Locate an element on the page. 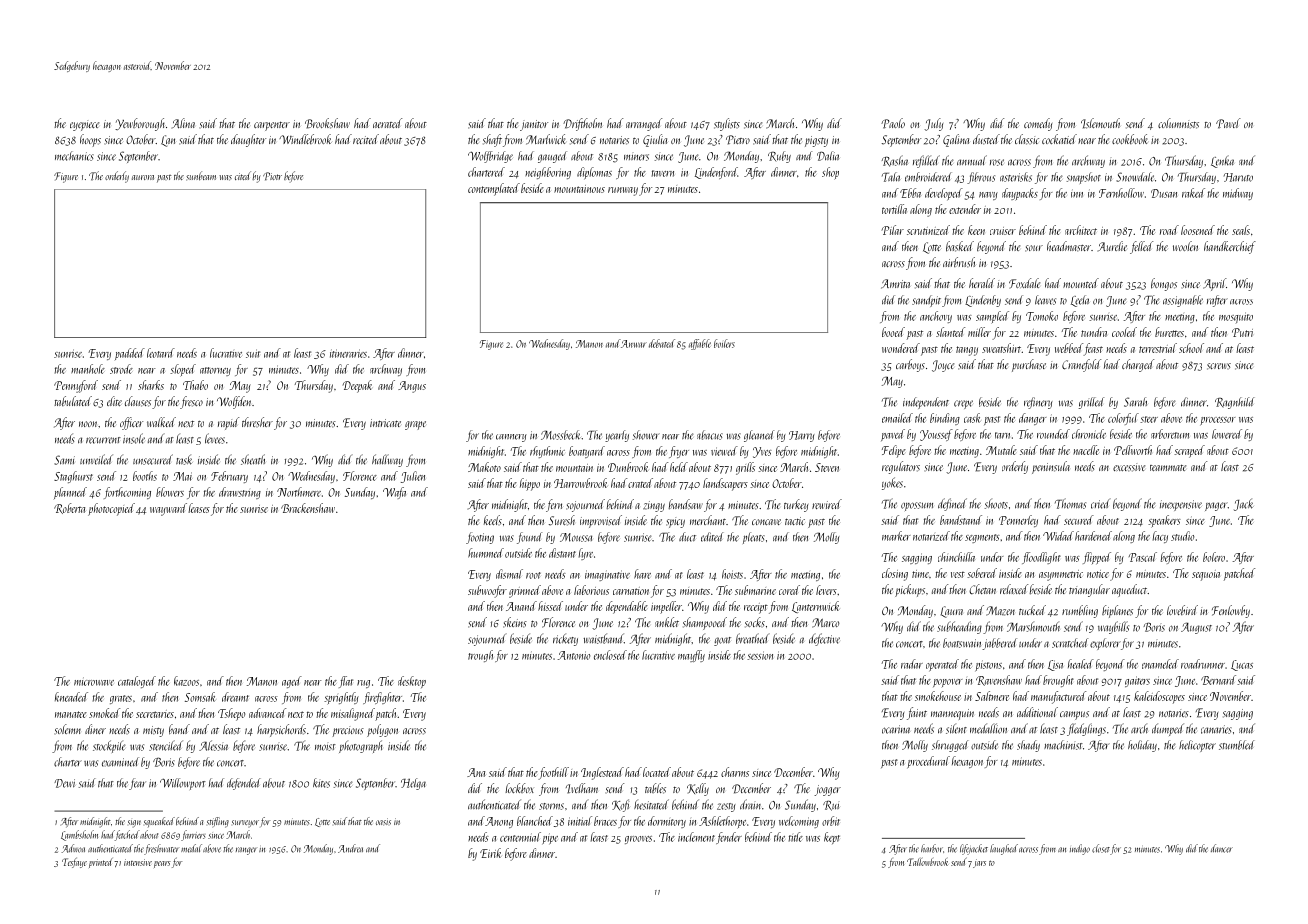  Andrea is located at coordinates (350, 848).
